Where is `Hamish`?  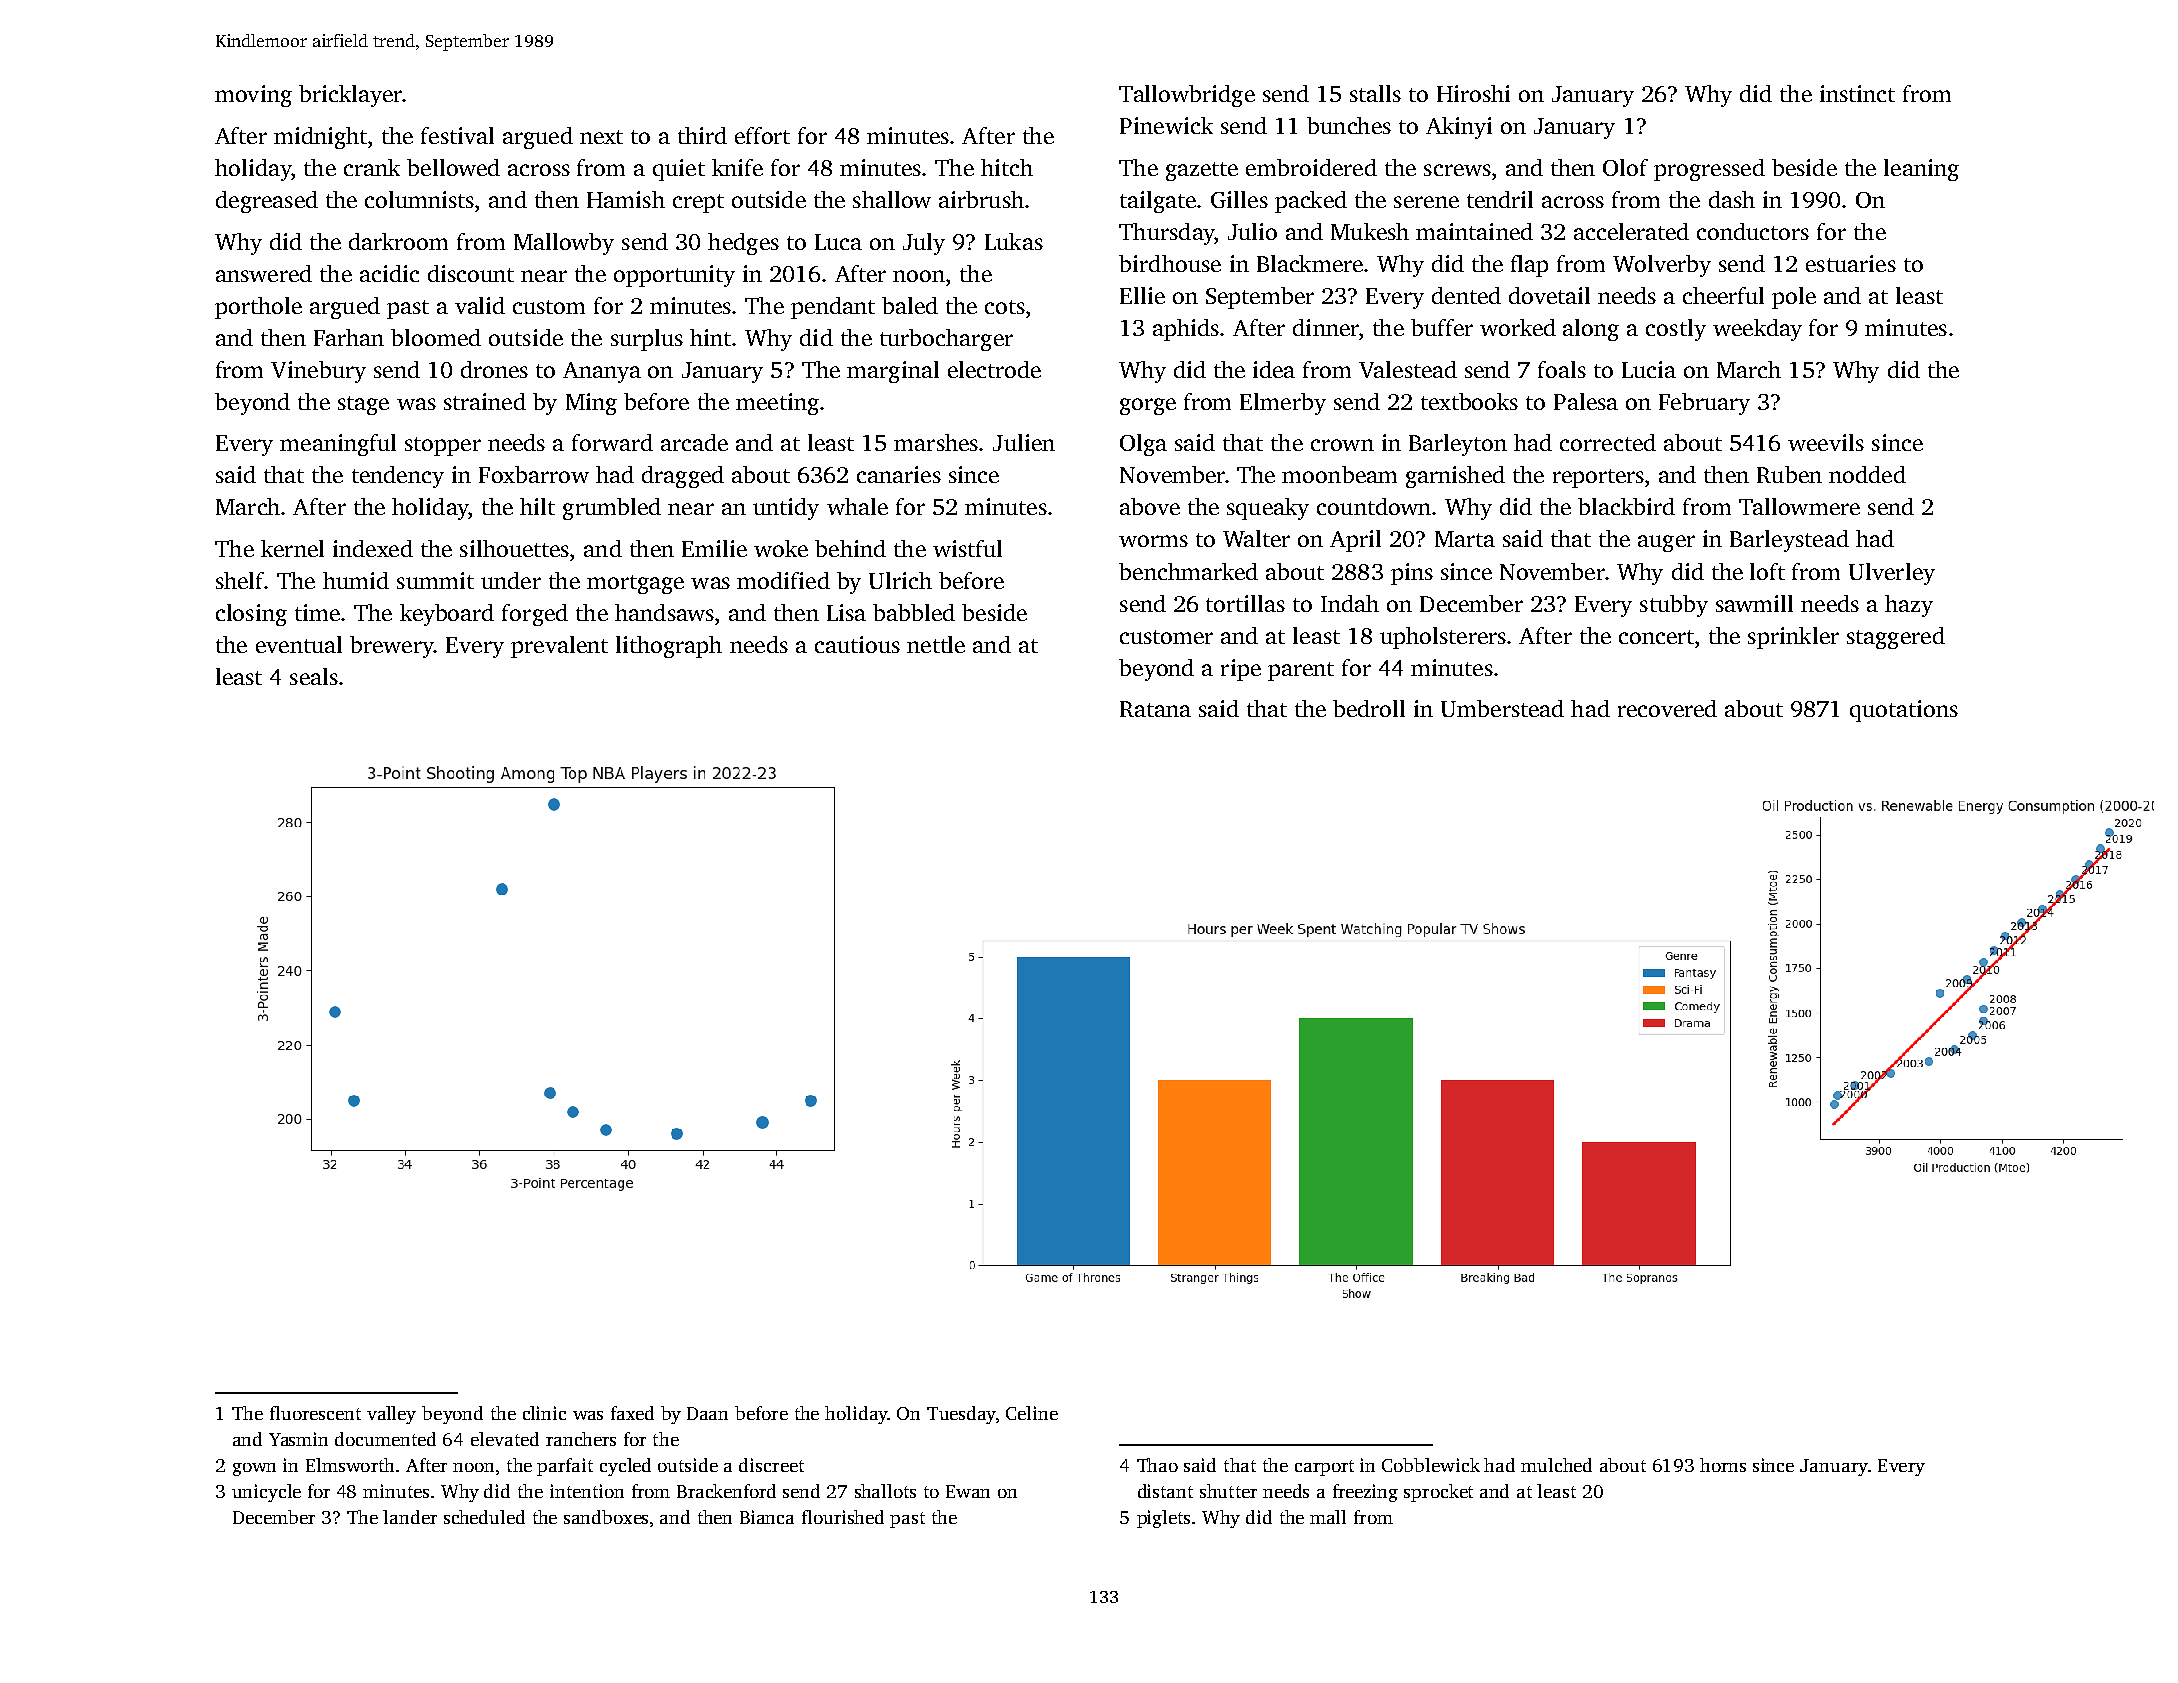
Hamish is located at coordinates (626, 199).
